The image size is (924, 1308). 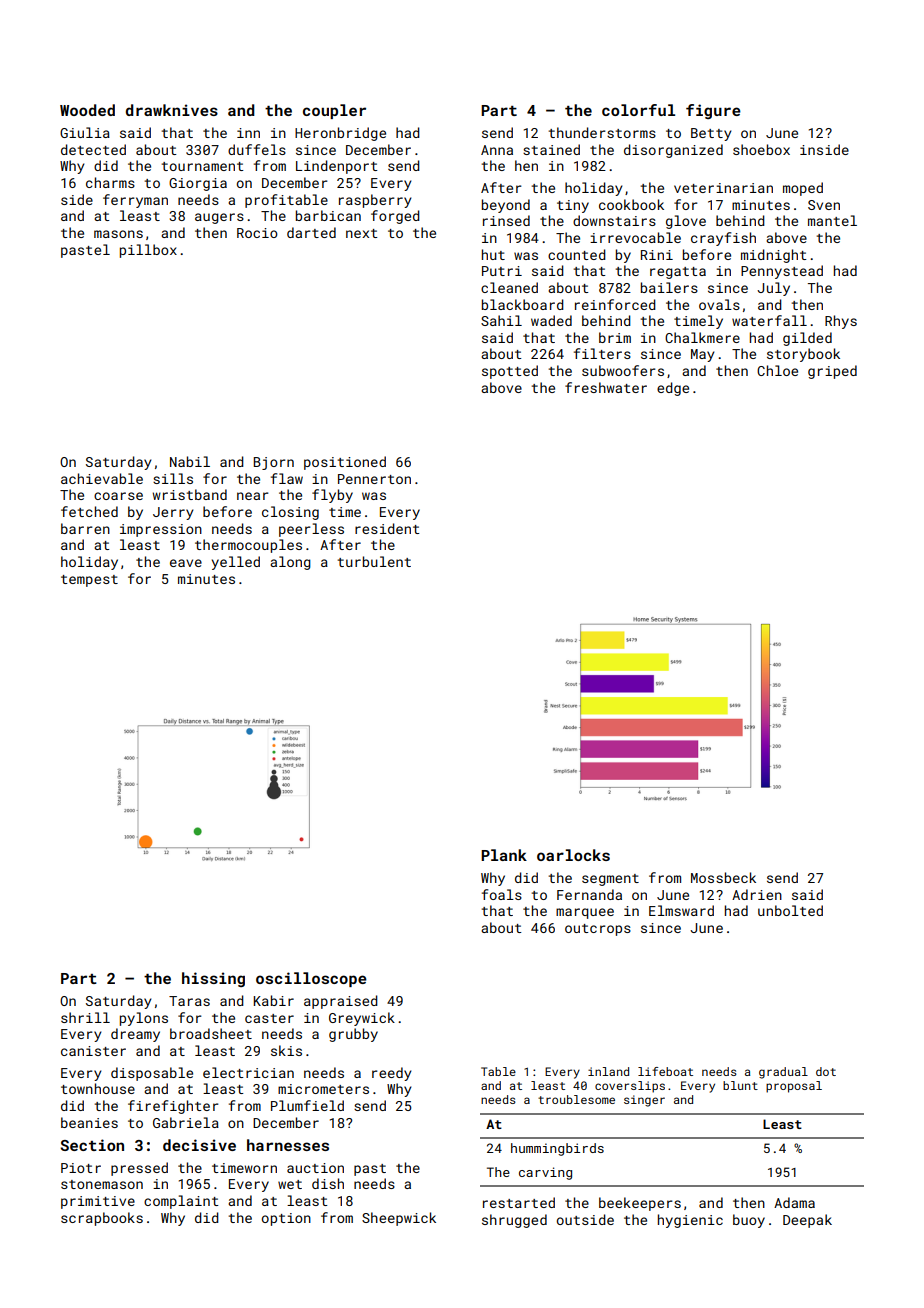 What do you see at coordinates (757, 894) in the screenshot?
I see `Adrien` at bounding box center [757, 894].
